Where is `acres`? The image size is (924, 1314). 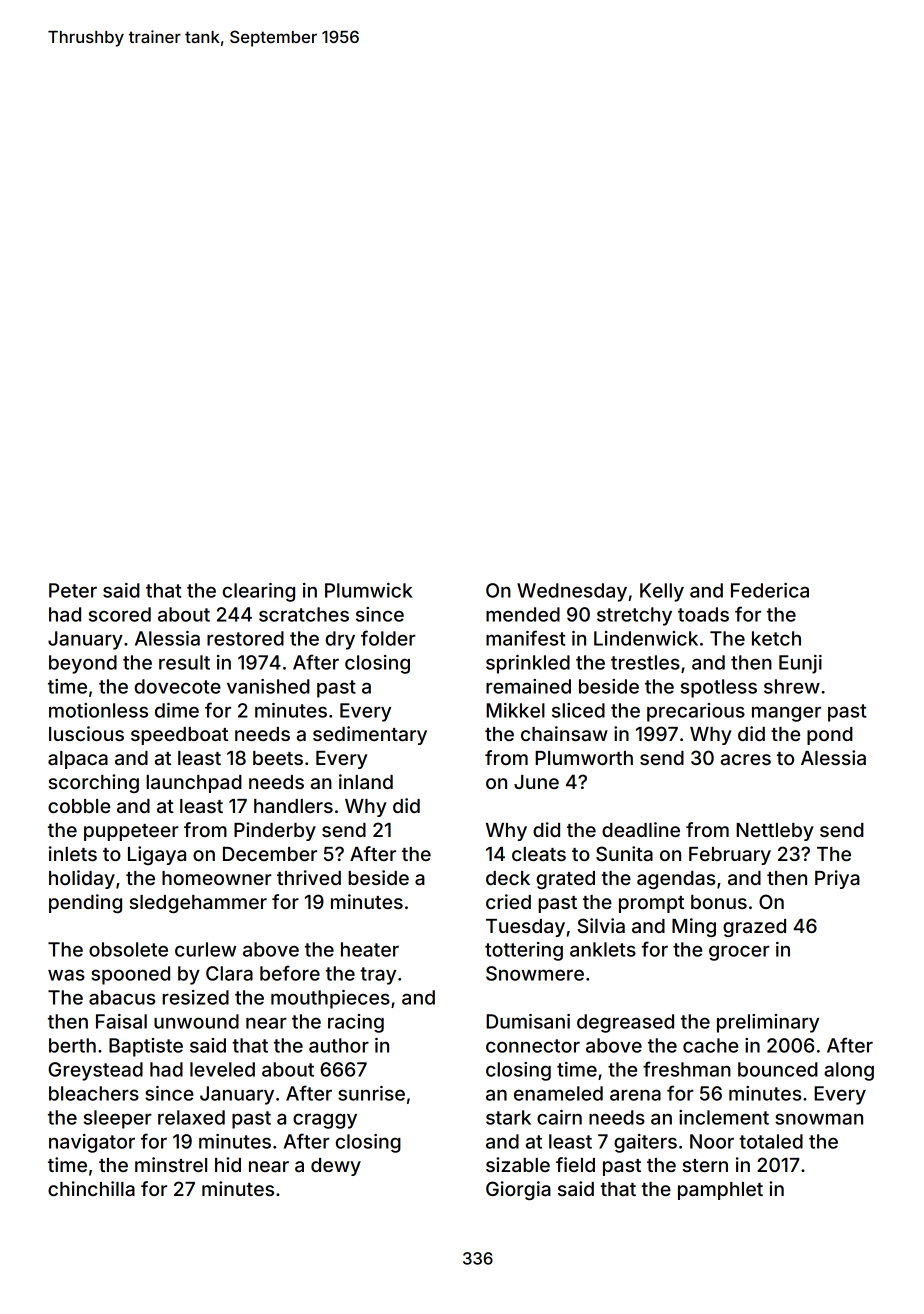
acres is located at coordinates (746, 759).
